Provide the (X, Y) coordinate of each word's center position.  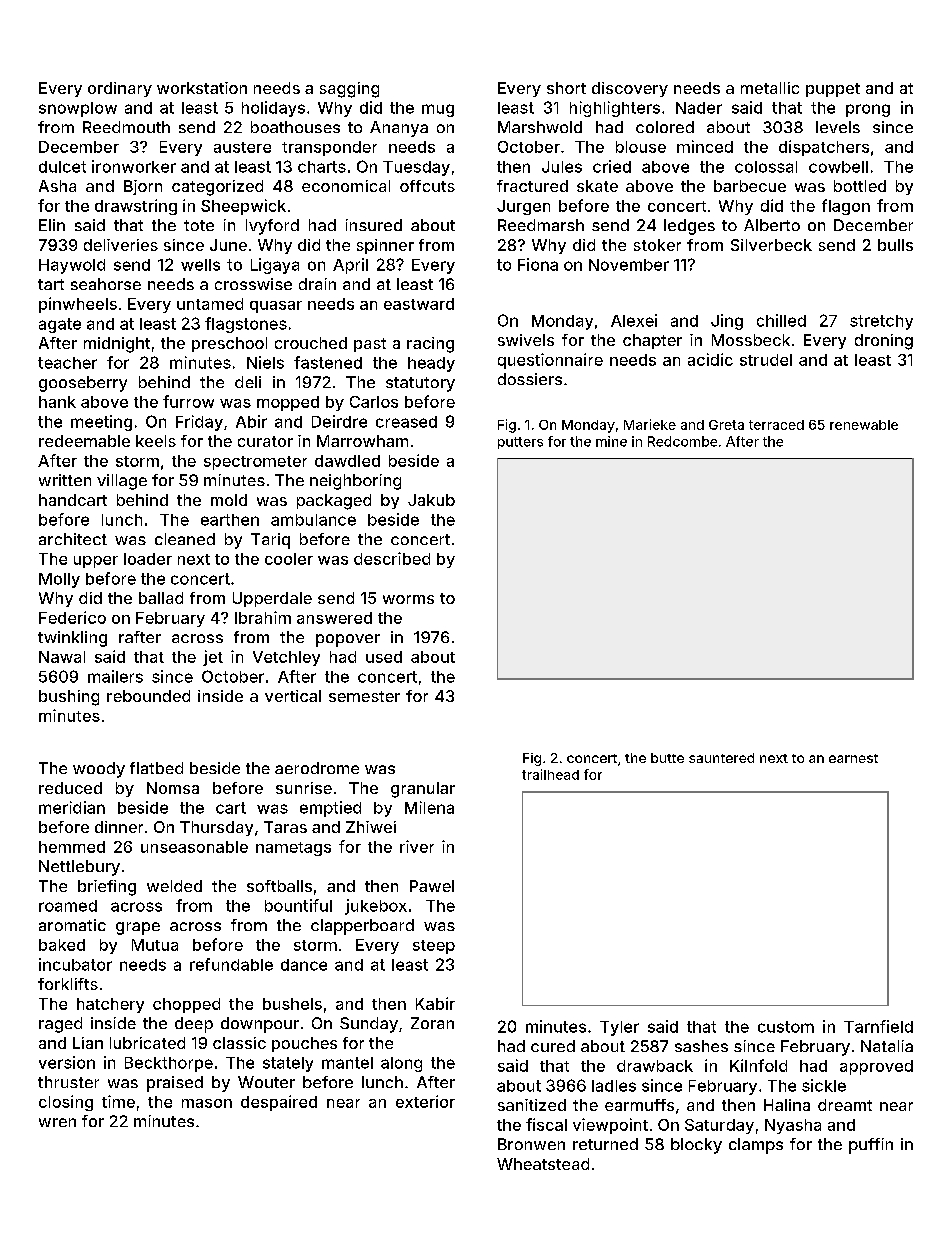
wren (57, 1122)
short (566, 88)
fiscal (546, 1124)
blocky (696, 1146)
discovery (630, 89)
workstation (202, 88)
